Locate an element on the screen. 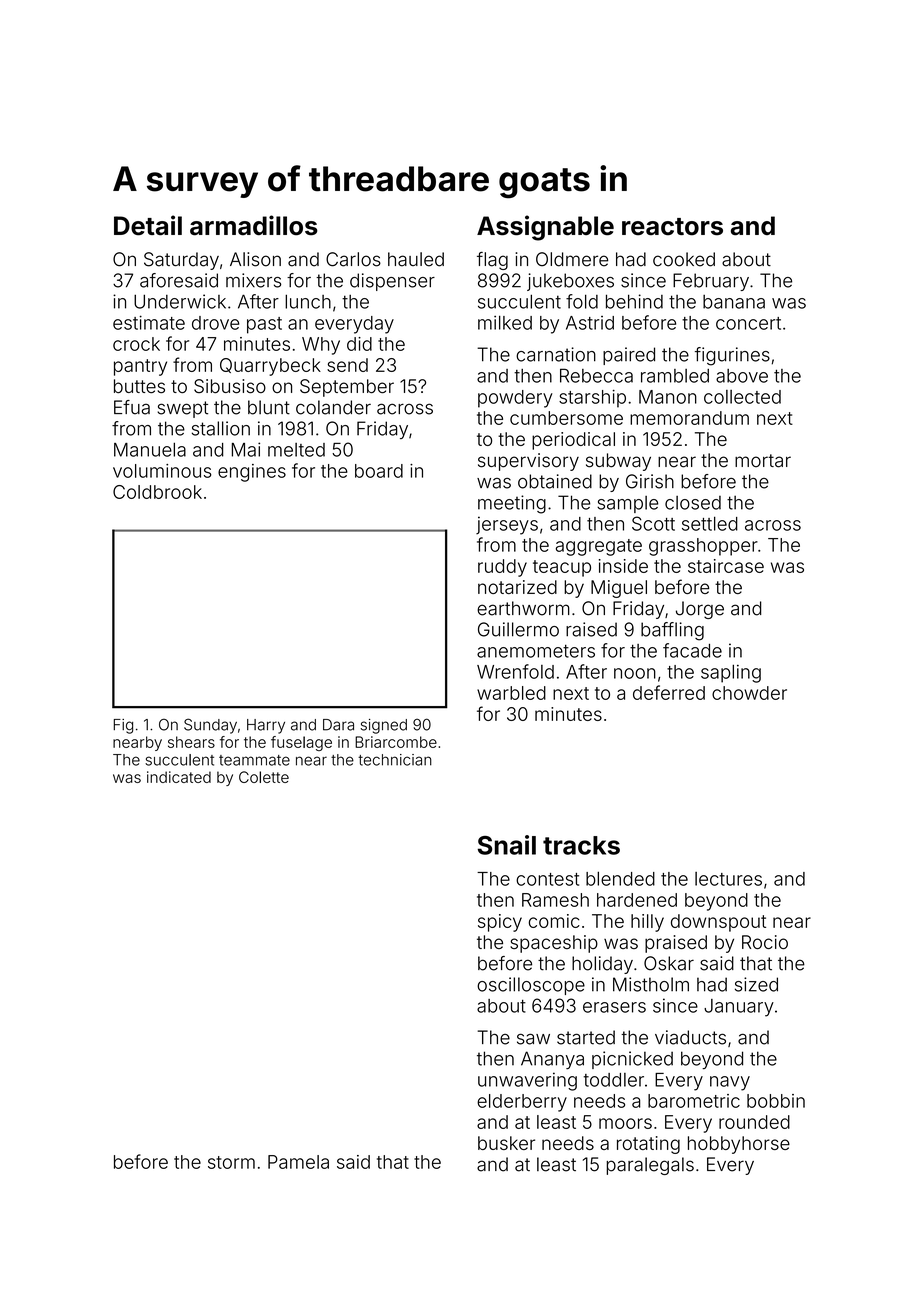 The image size is (924, 1311). anemometers is located at coordinates (536, 651).
